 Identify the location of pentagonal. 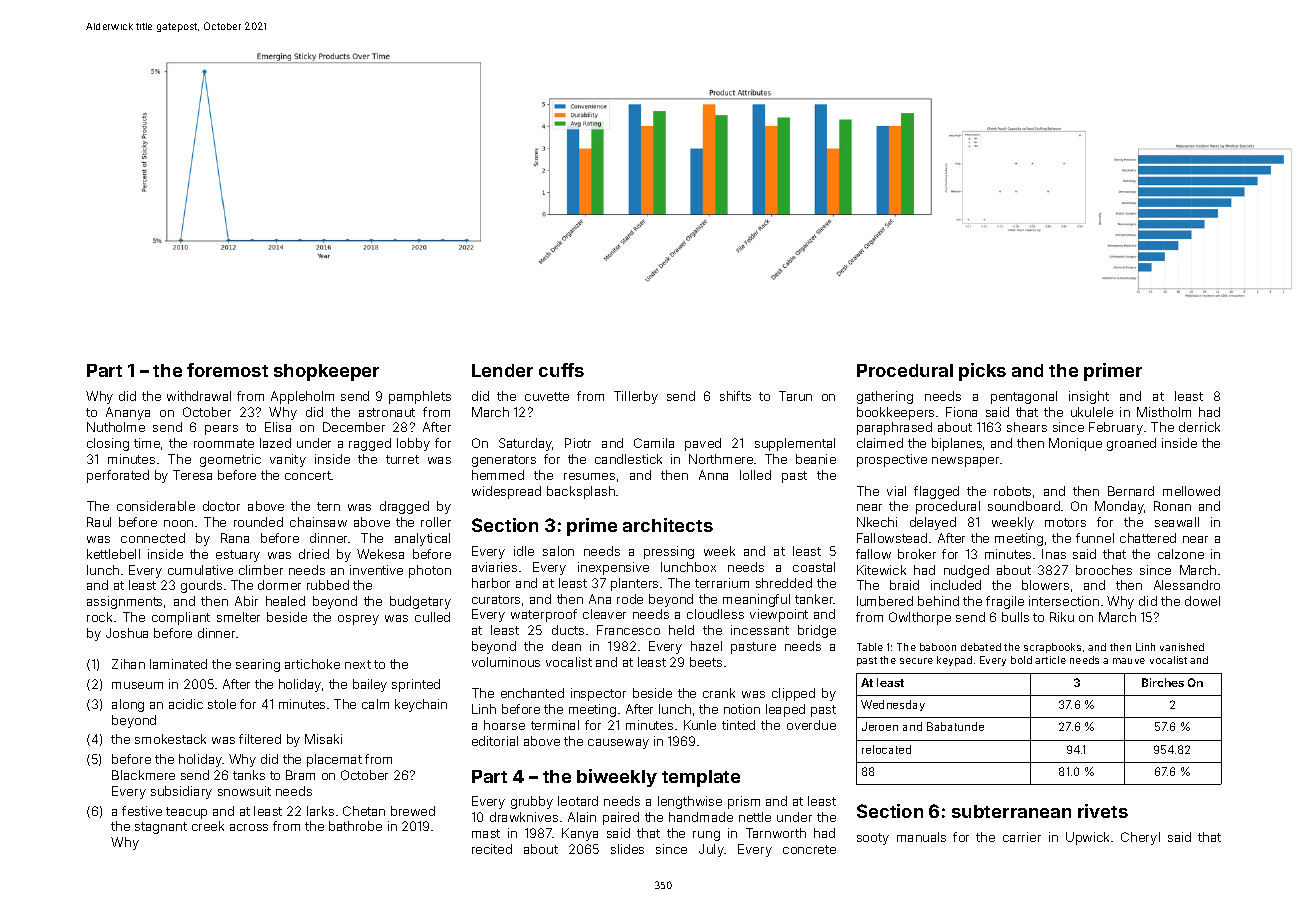
(1024, 397).
